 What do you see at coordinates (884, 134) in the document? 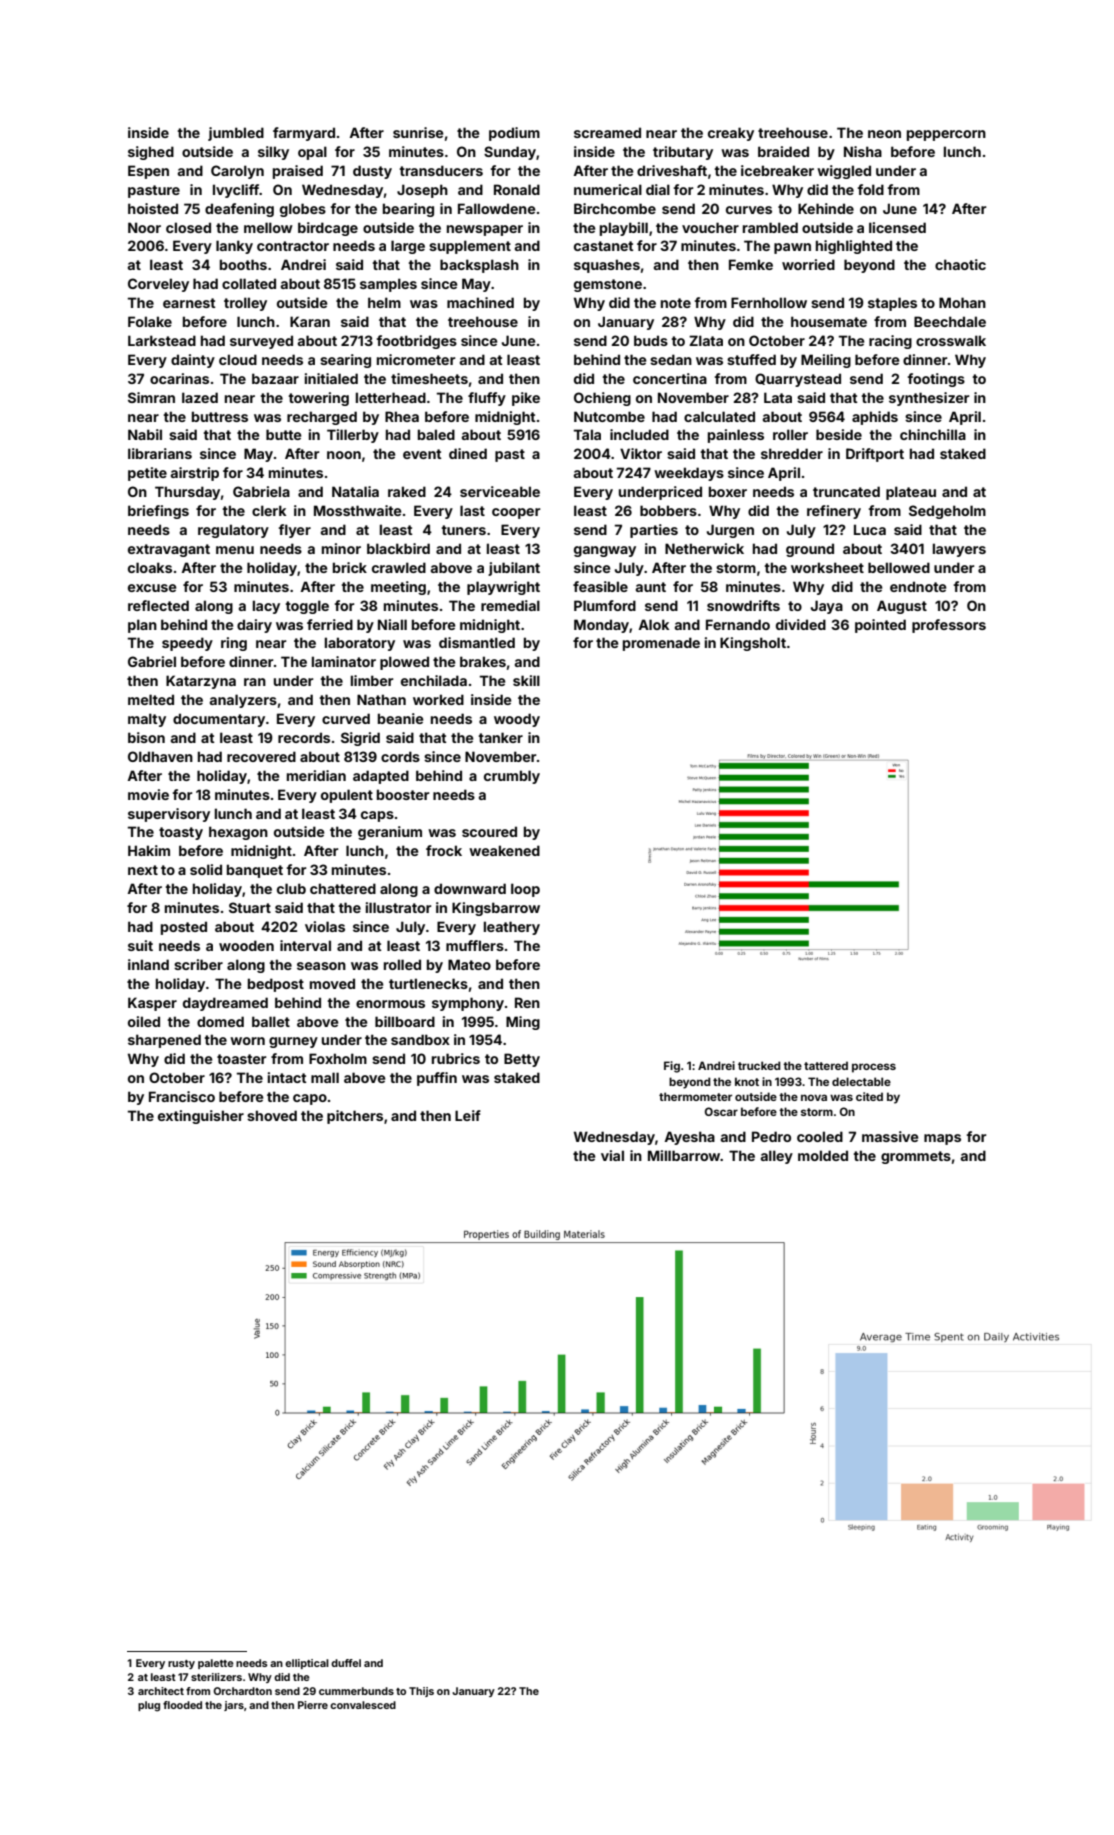
I see `neon` at bounding box center [884, 134].
